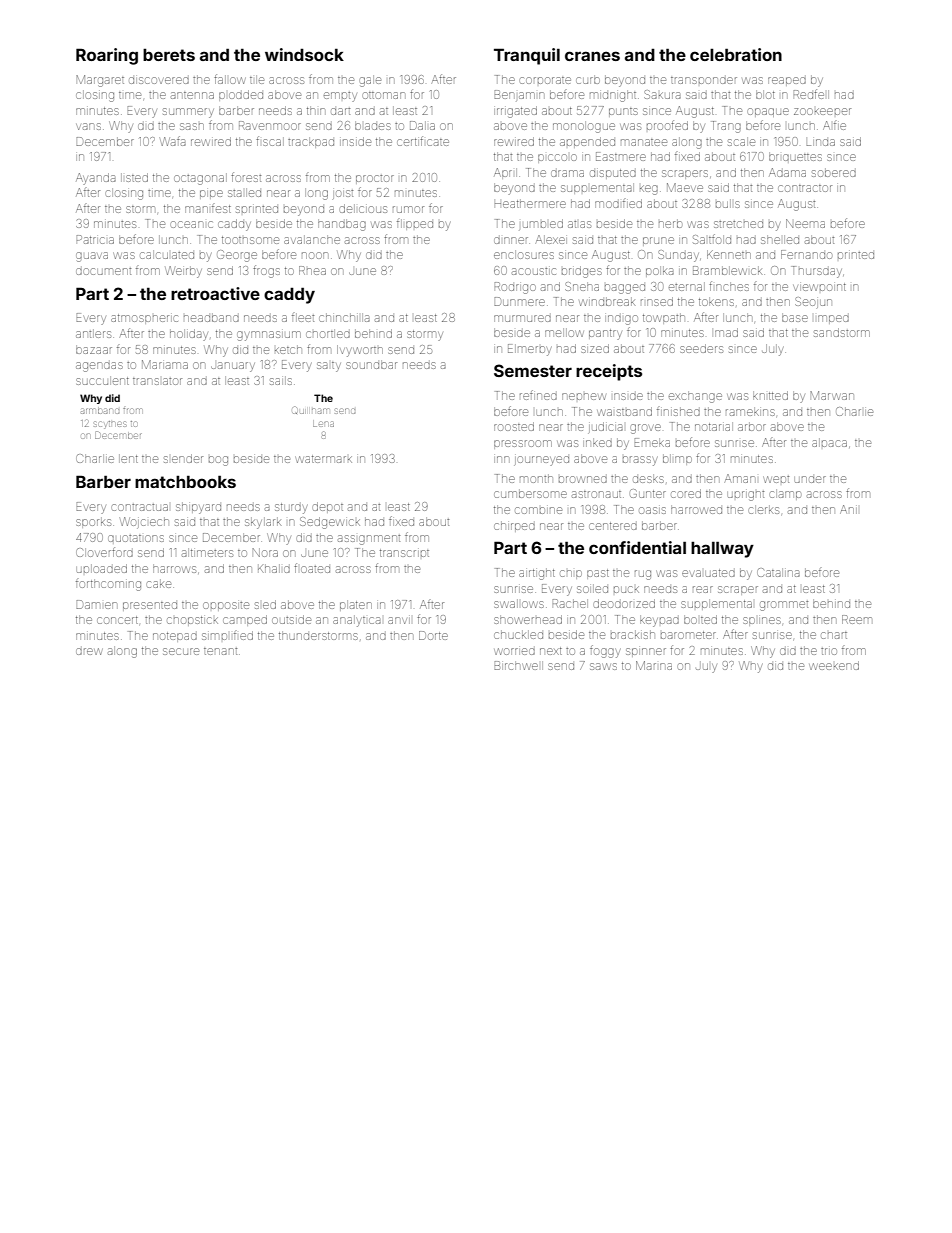 The height and width of the screenshot is (1233, 952). What do you see at coordinates (736, 54) in the screenshot?
I see `celebration` at bounding box center [736, 54].
